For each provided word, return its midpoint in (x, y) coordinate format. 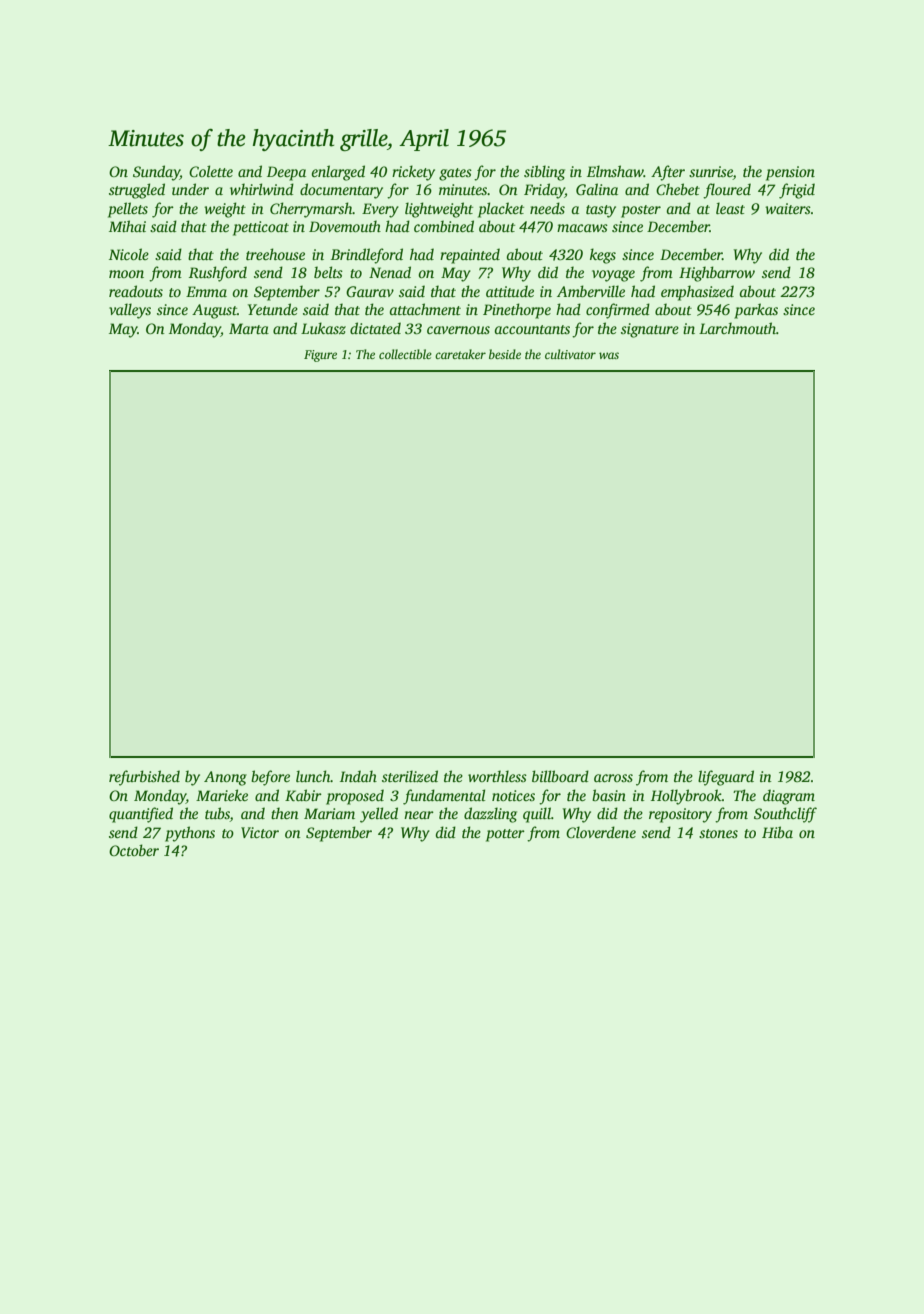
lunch (313, 776)
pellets (128, 210)
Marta (249, 328)
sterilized (410, 776)
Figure (320, 356)
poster (641, 211)
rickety (413, 173)
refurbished (144, 778)
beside (505, 354)
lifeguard (726, 778)
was (609, 355)
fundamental (444, 797)
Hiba (777, 832)
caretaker (460, 354)
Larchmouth (737, 328)
